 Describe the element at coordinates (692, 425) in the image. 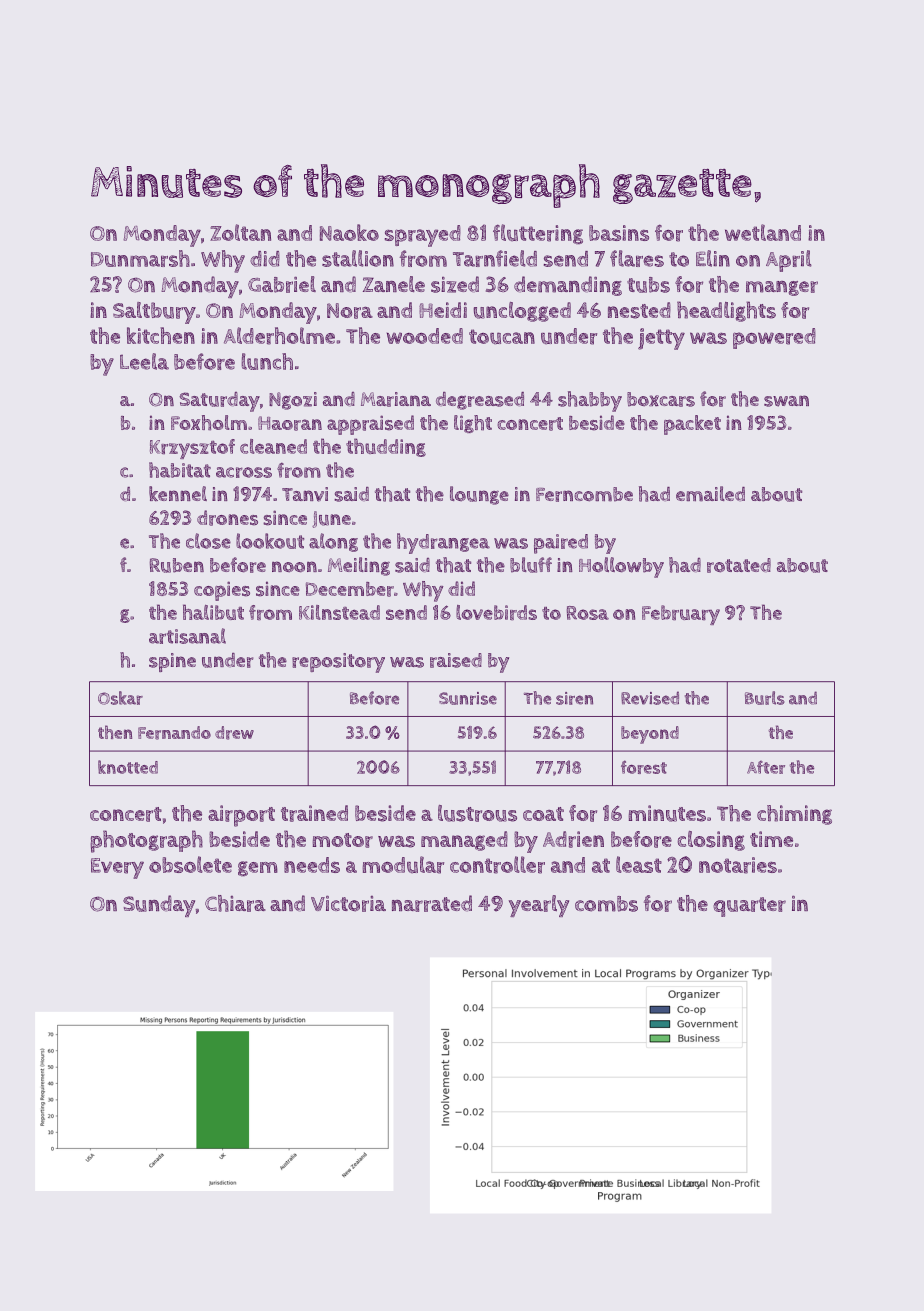

I see `packet` at that location.
